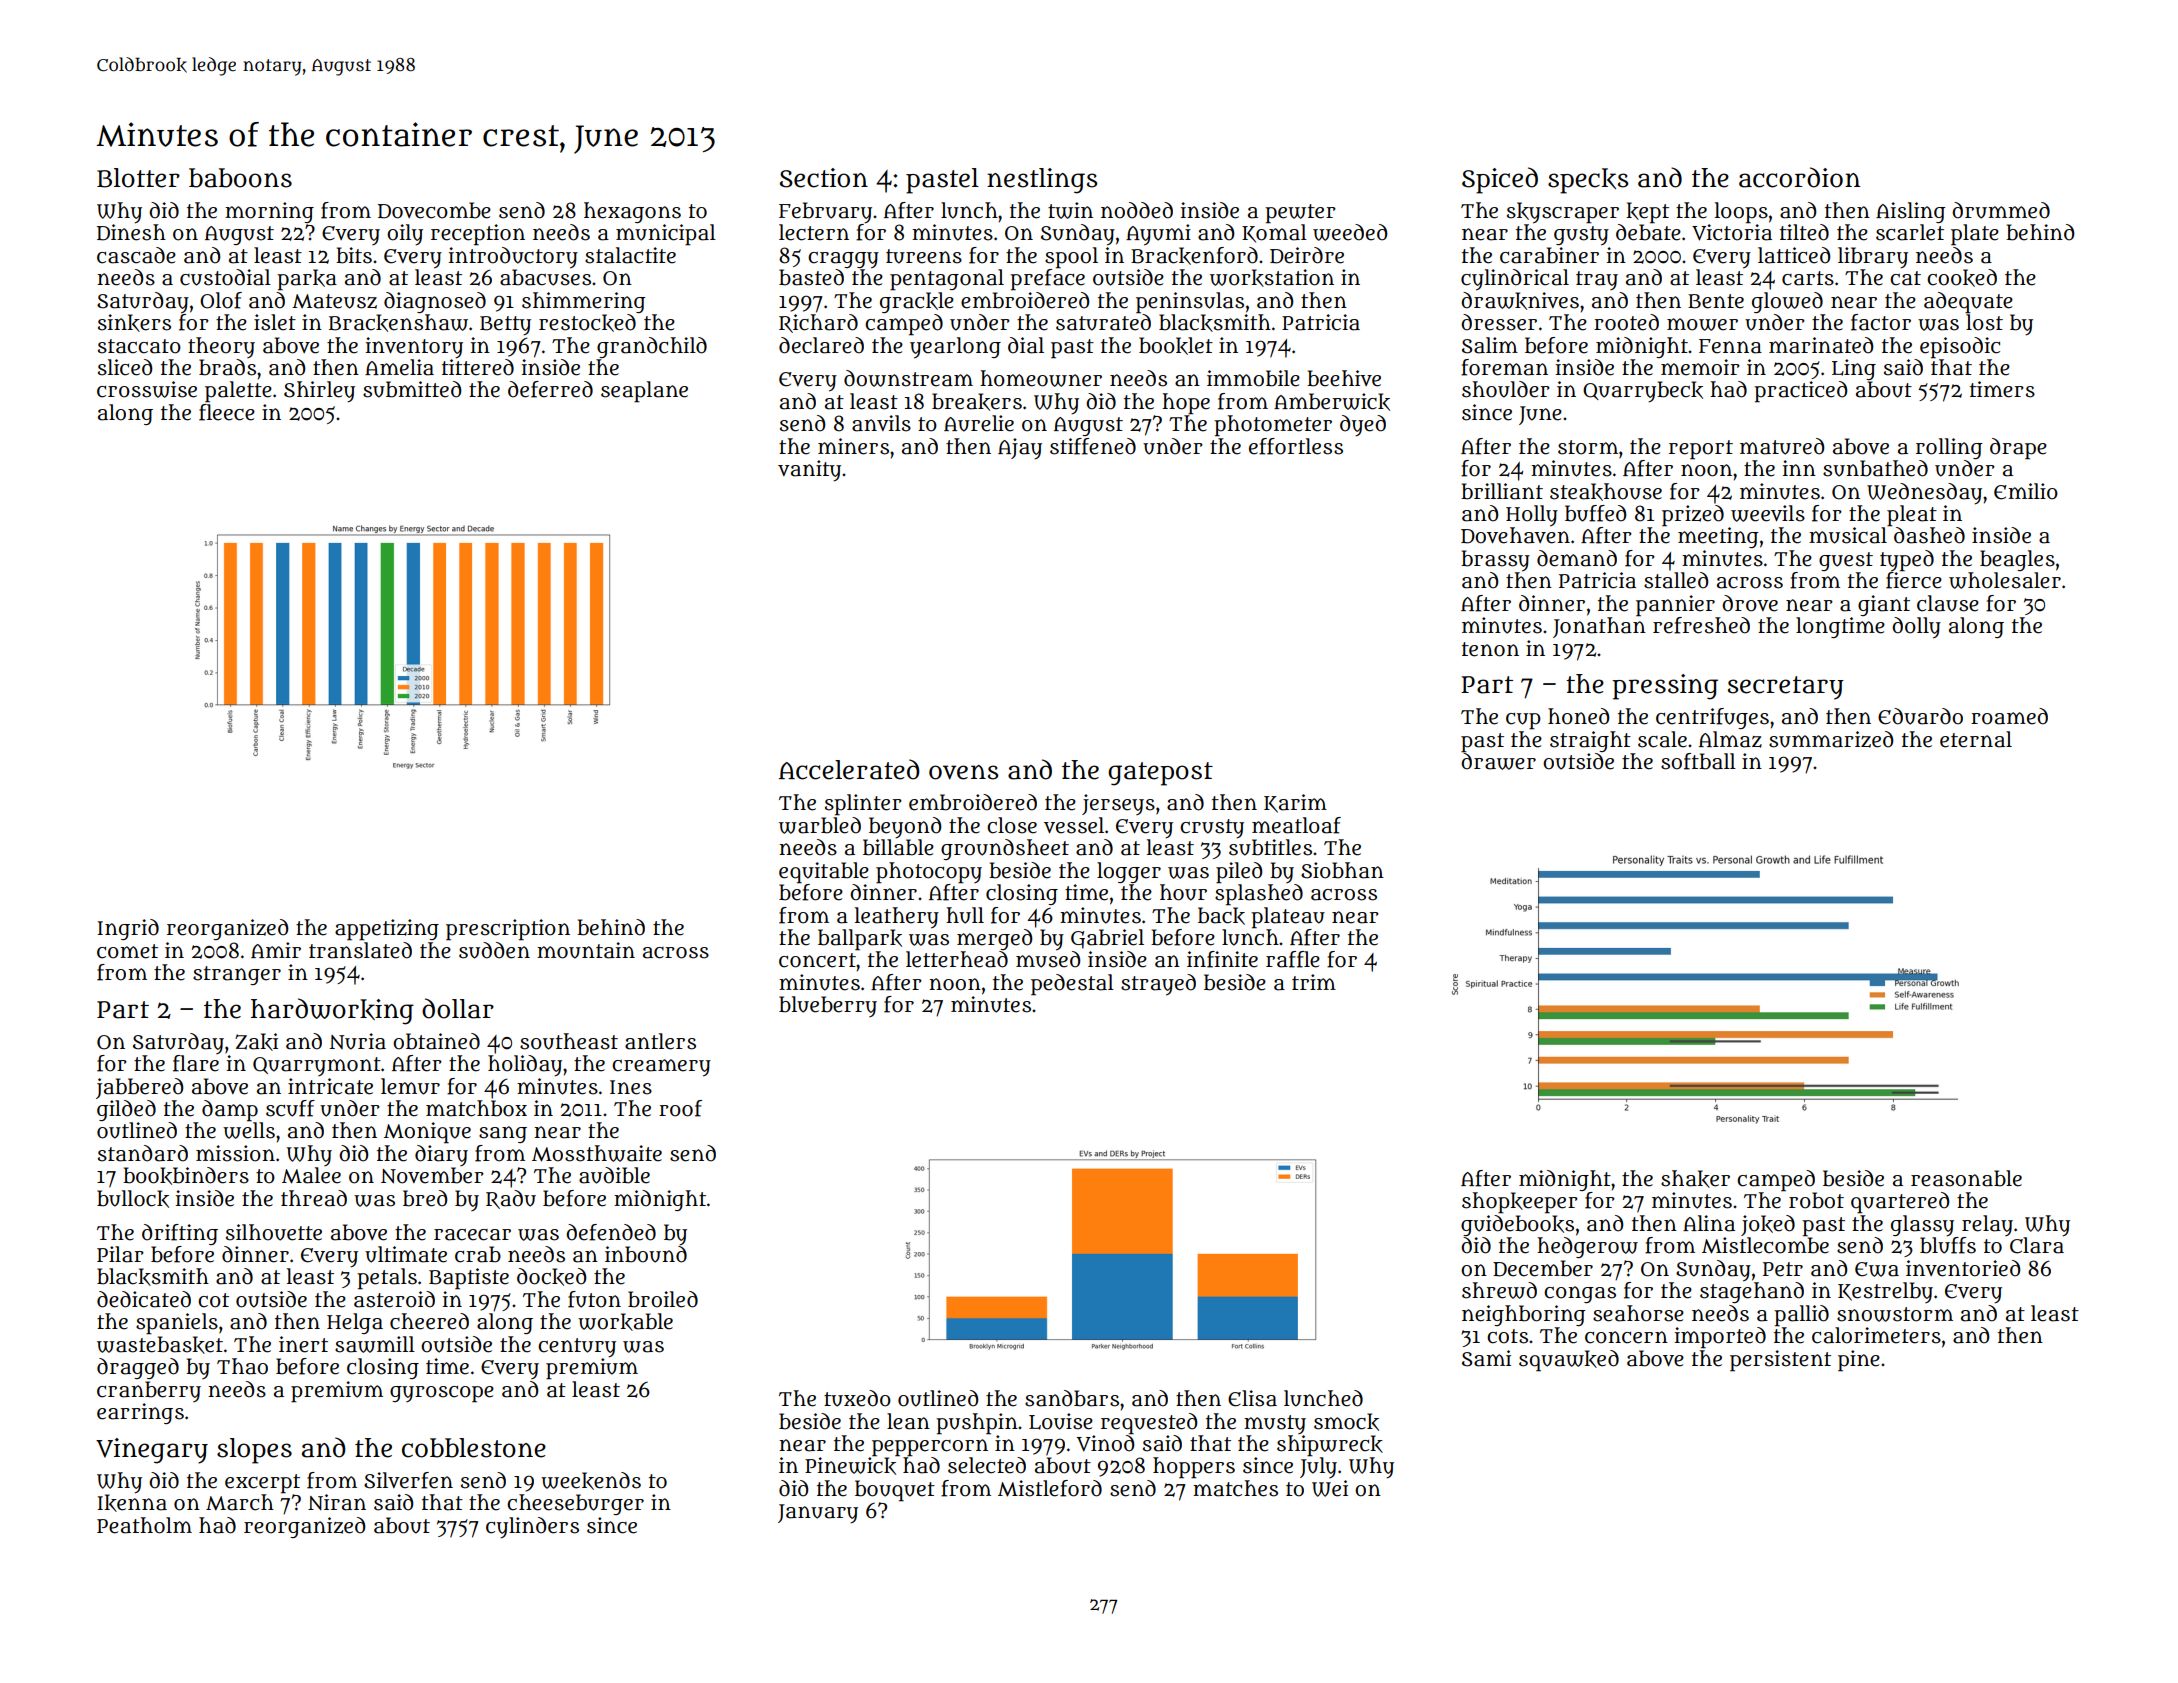 The image size is (2178, 1683). Describe the element at coordinates (849, 769) in the image. I see `Accelerated` at that location.
